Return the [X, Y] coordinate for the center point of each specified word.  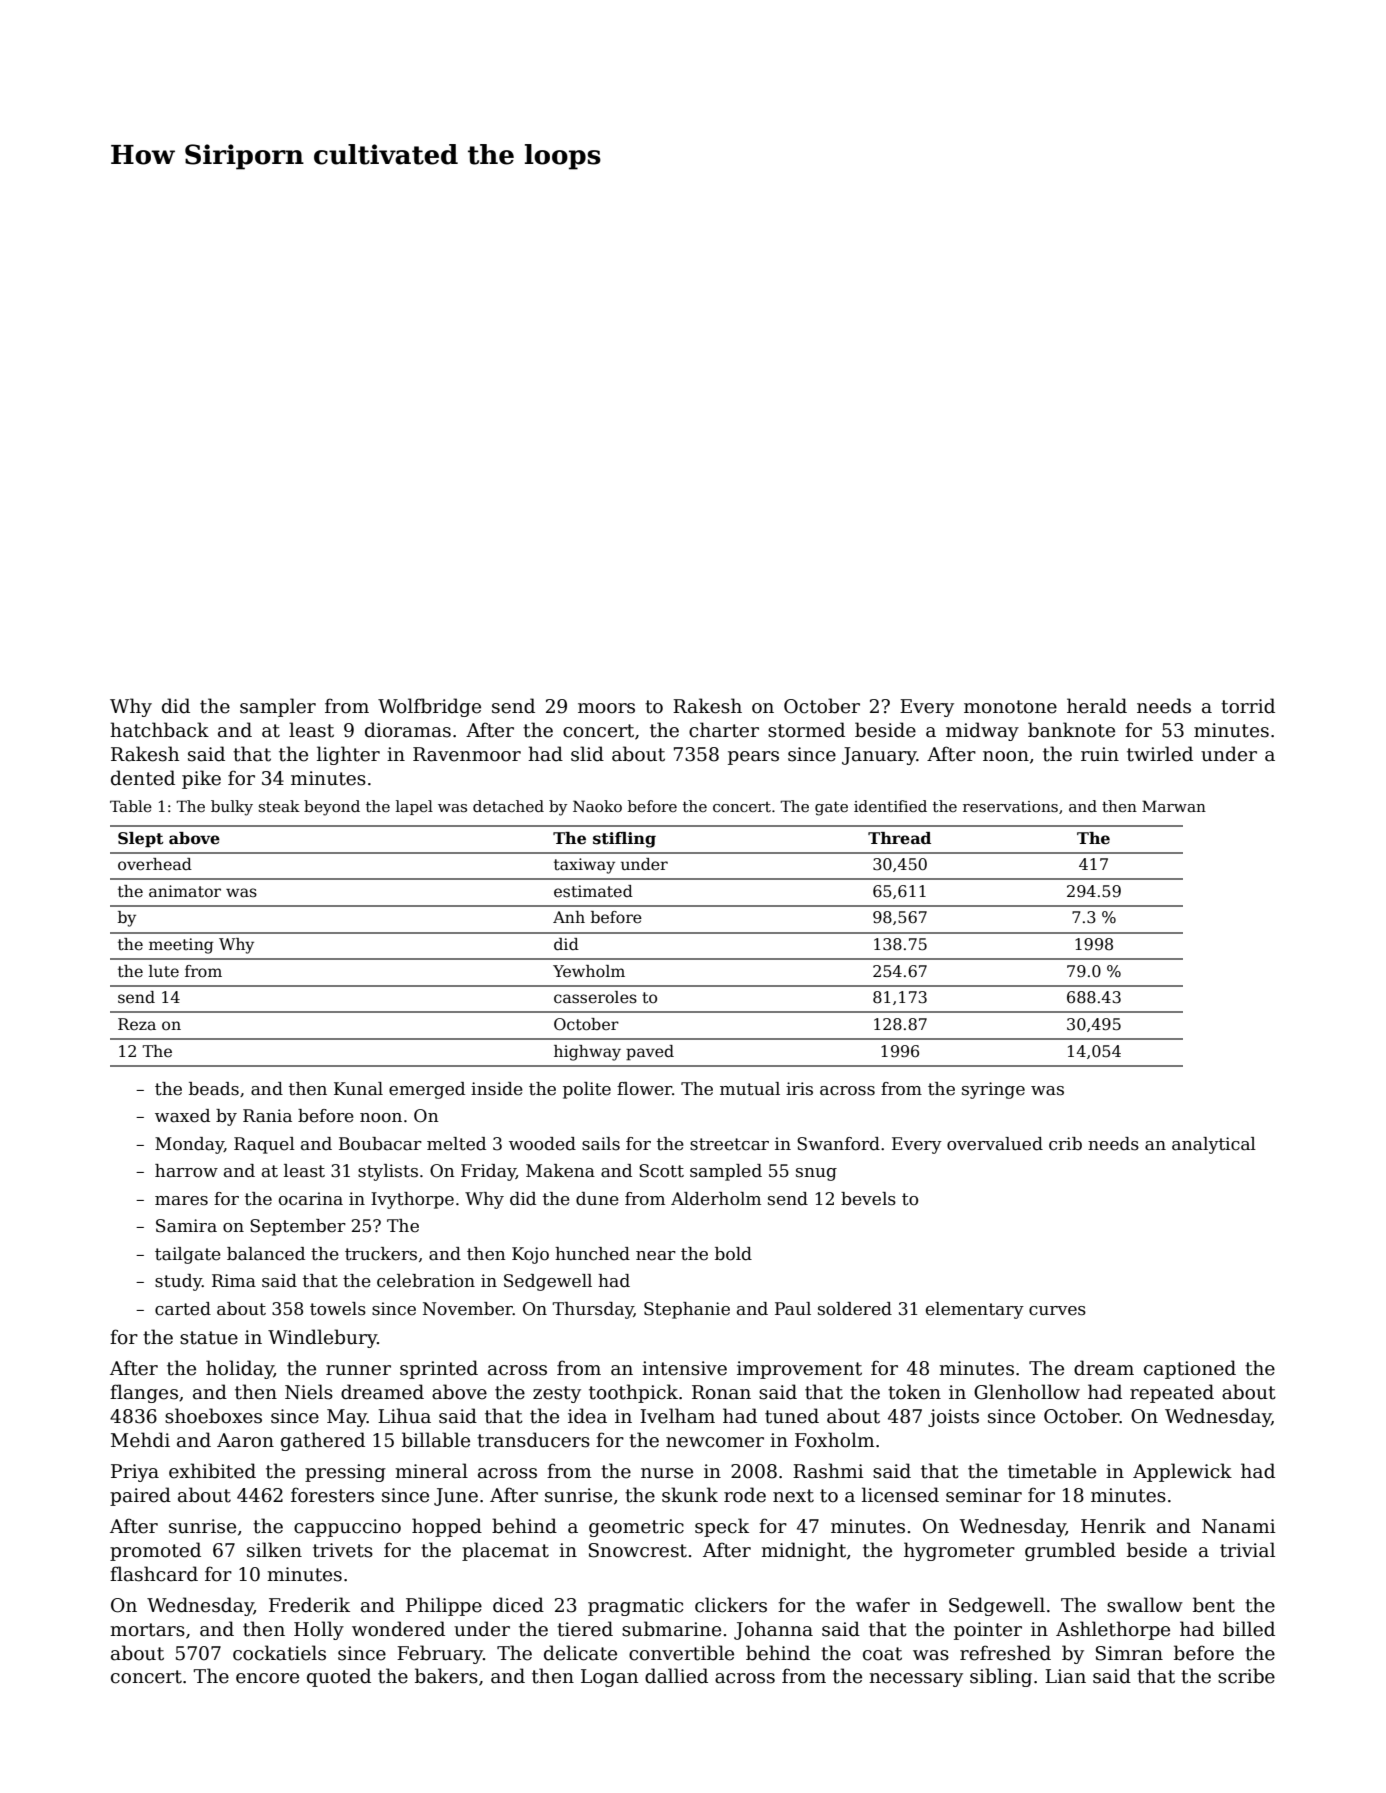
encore [267, 1678]
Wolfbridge [429, 707]
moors [606, 708]
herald [1097, 706]
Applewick [1182, 1472]
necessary [916, 1680]
